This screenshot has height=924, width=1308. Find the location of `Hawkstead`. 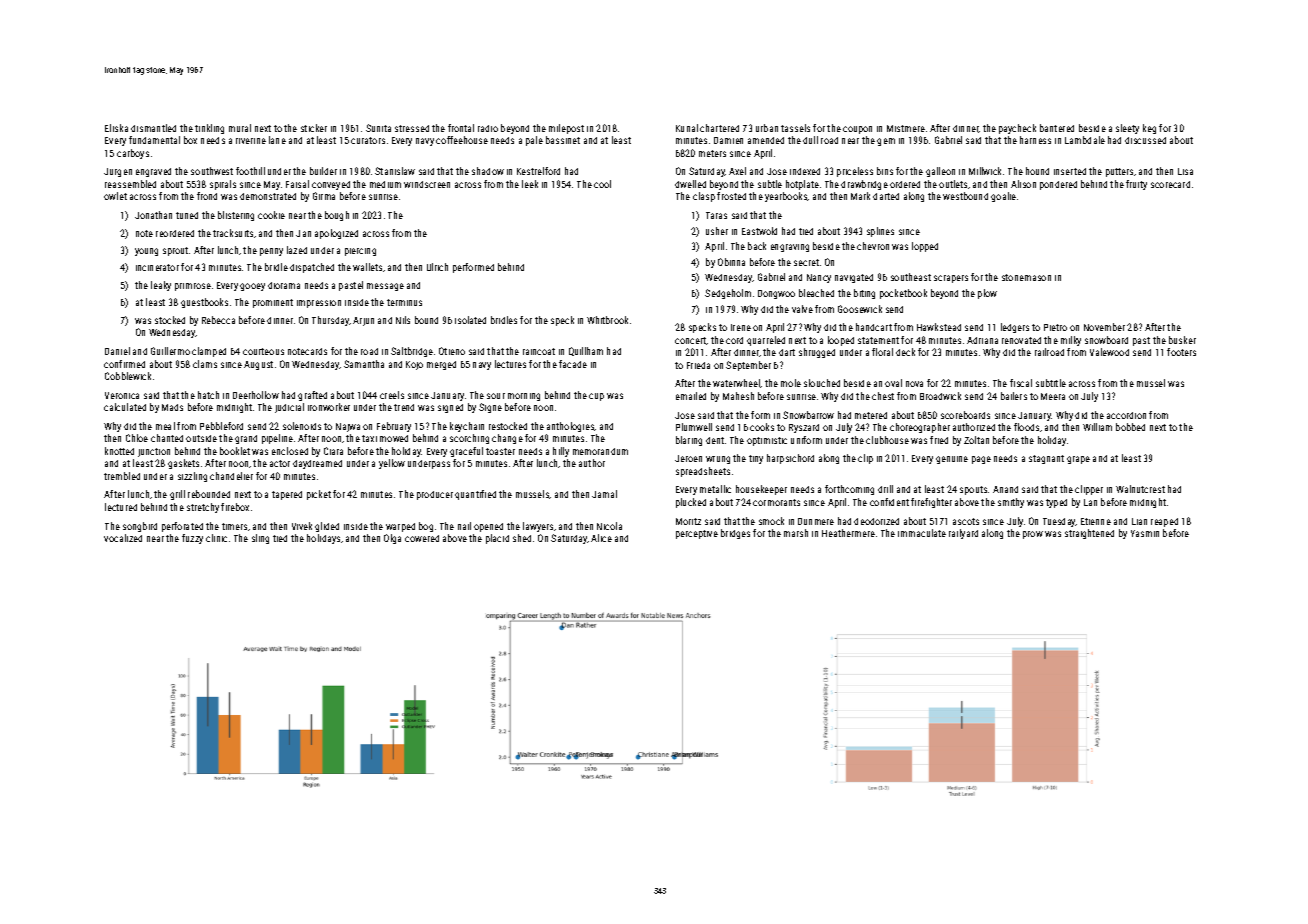

Hawkstead is located at coordinates (939, 327).
